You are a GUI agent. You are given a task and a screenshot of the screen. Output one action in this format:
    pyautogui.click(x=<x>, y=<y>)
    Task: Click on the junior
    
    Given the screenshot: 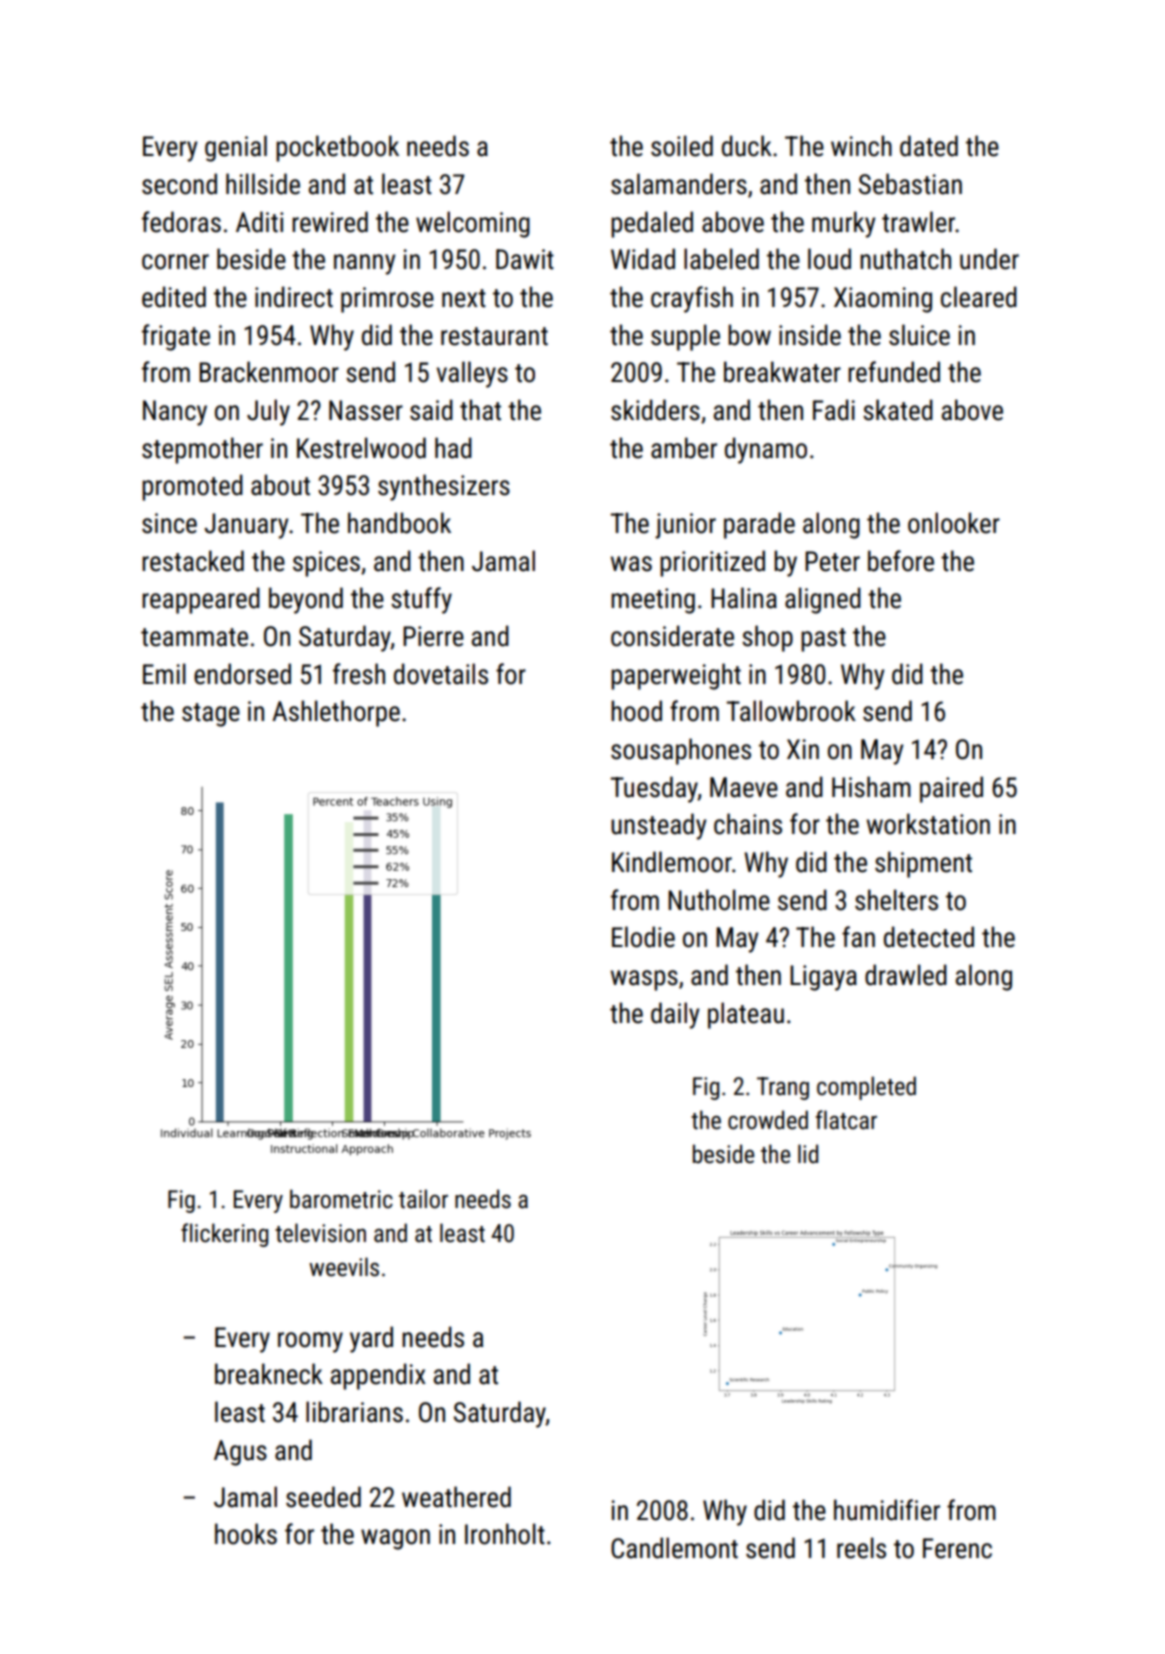 What is the action you would take?
    pyautogui.click(x=685, y=526)
